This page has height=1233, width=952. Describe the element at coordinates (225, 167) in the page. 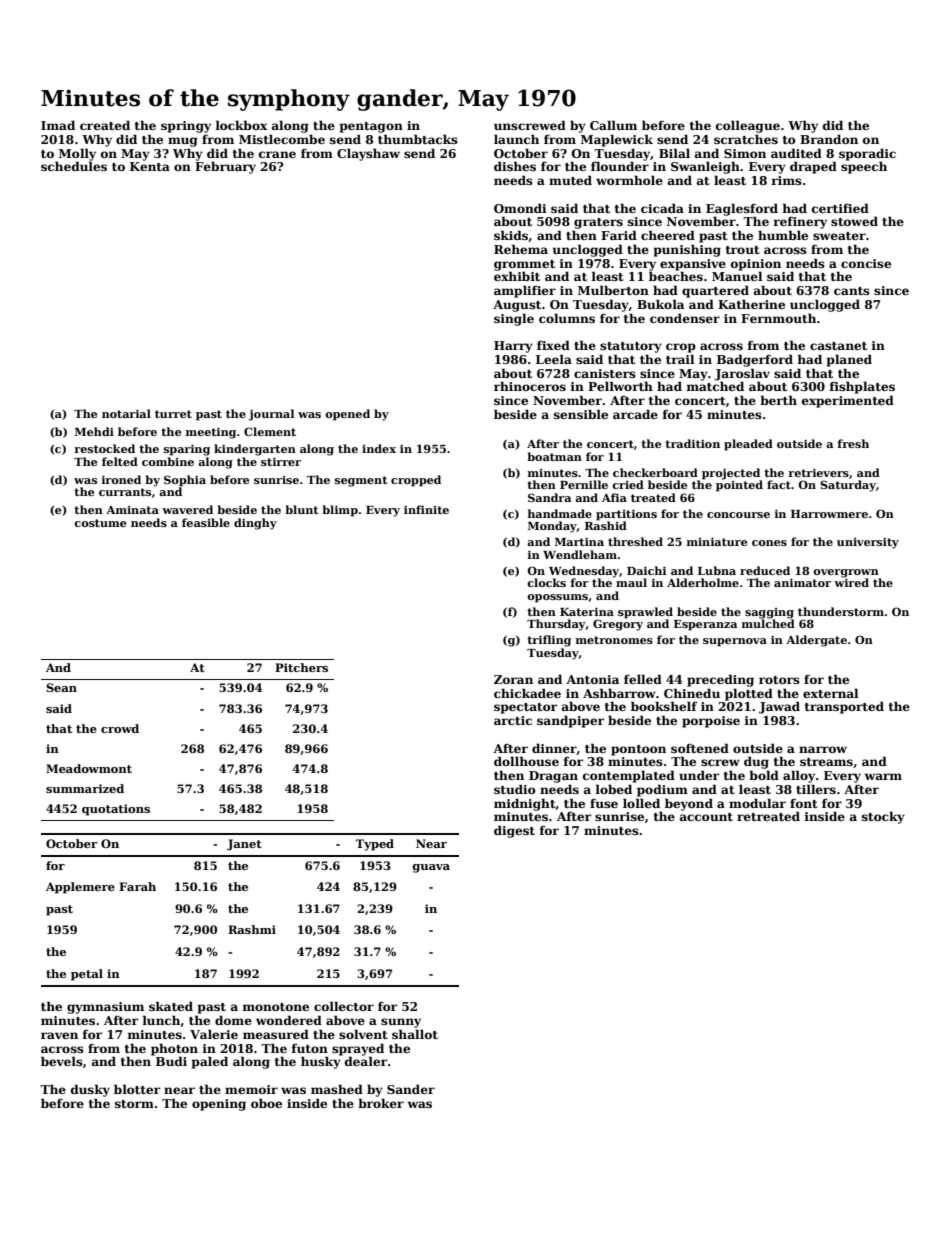

I see `February` at that location.
